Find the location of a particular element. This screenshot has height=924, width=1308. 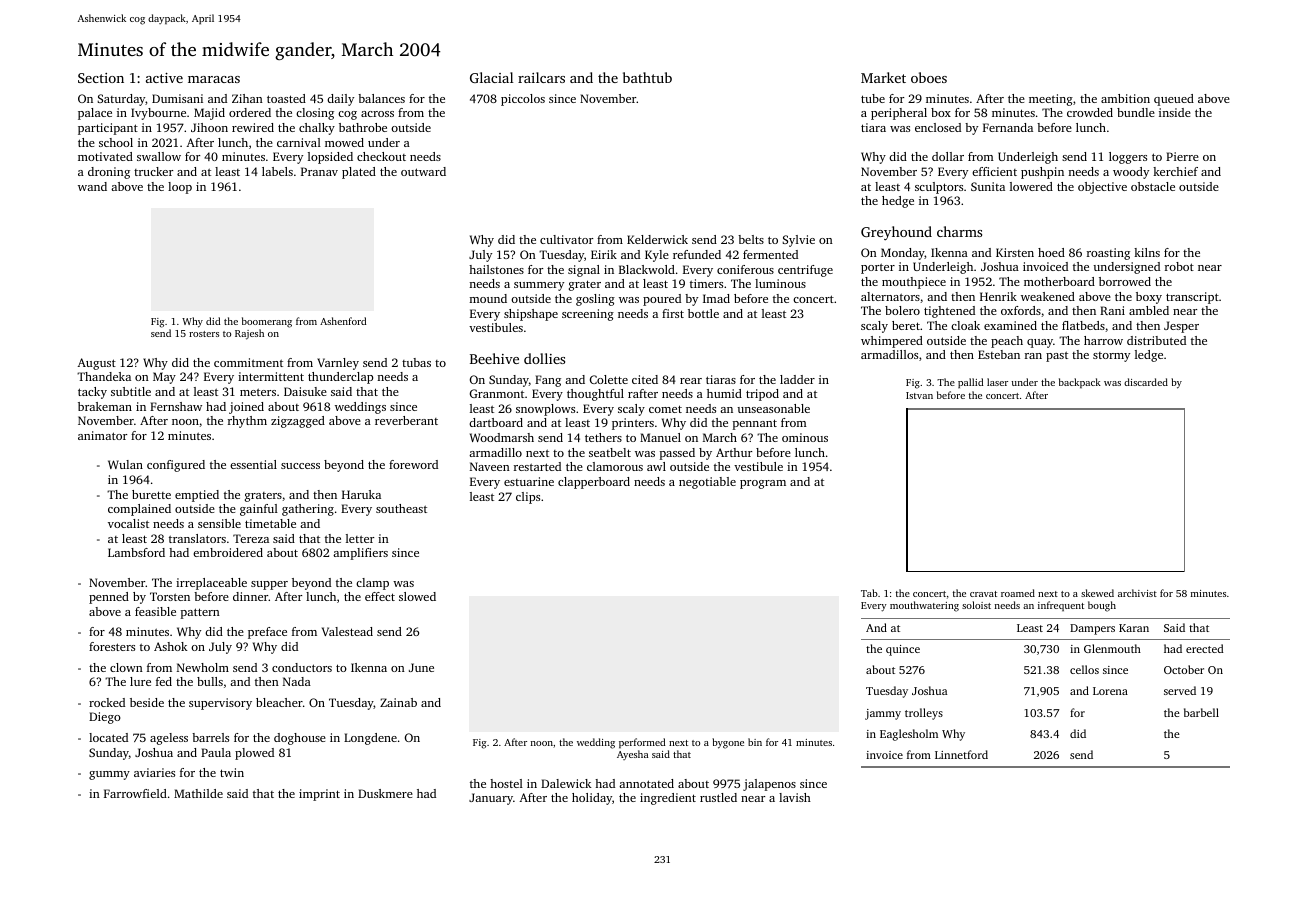

imprint is located at coordinates (319, 795).
